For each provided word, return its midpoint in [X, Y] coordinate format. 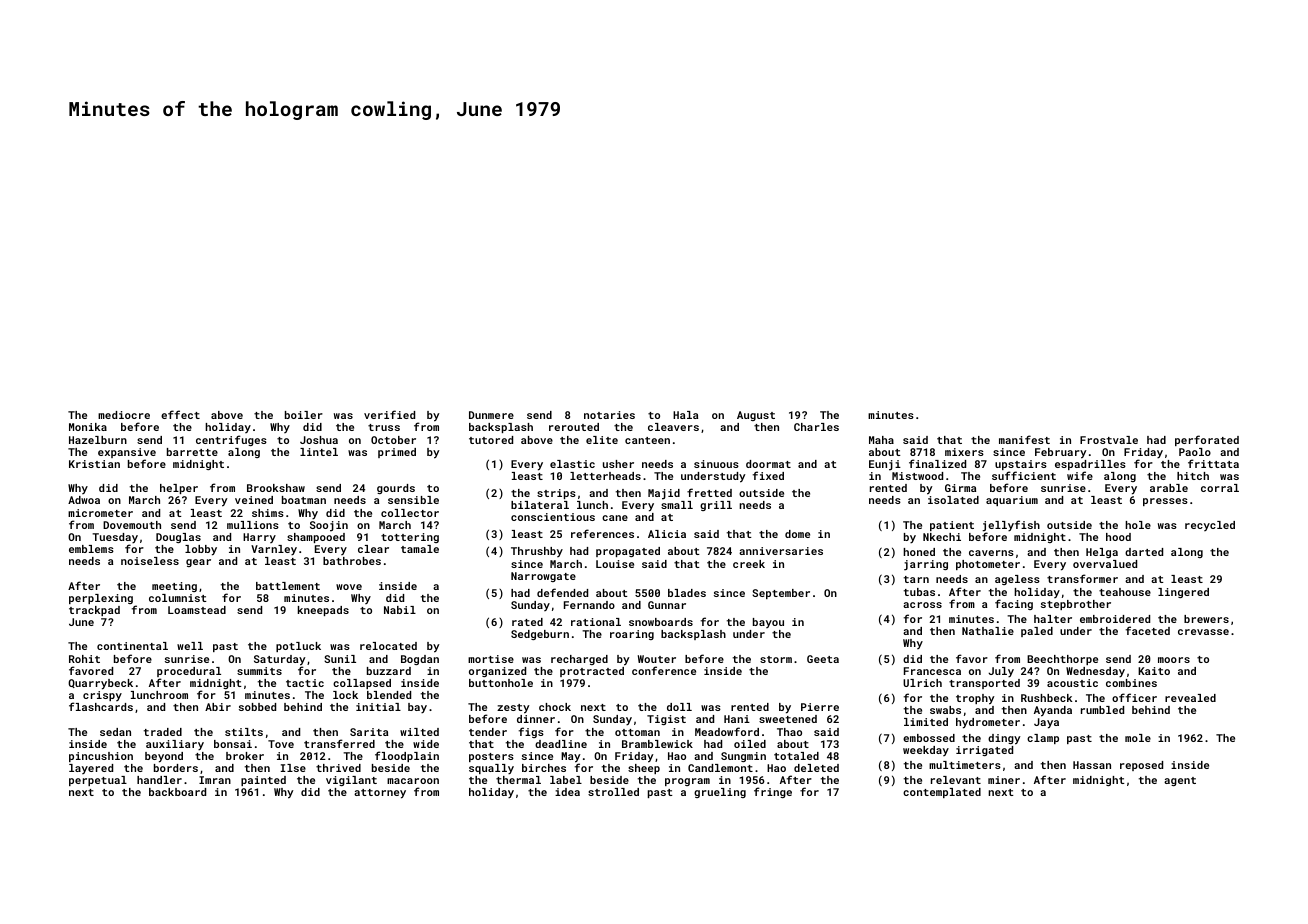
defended [562, 592]
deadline [561, 744]
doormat [768, 464]
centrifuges [231, 440]
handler [159, 780]
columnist [178, 598]
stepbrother [1076, 605]
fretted [709, 492]
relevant [956, 780]
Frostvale [1109, 440]
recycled [1210, 526]
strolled [613, 792]
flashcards [101, 707]
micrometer [100, 513]
